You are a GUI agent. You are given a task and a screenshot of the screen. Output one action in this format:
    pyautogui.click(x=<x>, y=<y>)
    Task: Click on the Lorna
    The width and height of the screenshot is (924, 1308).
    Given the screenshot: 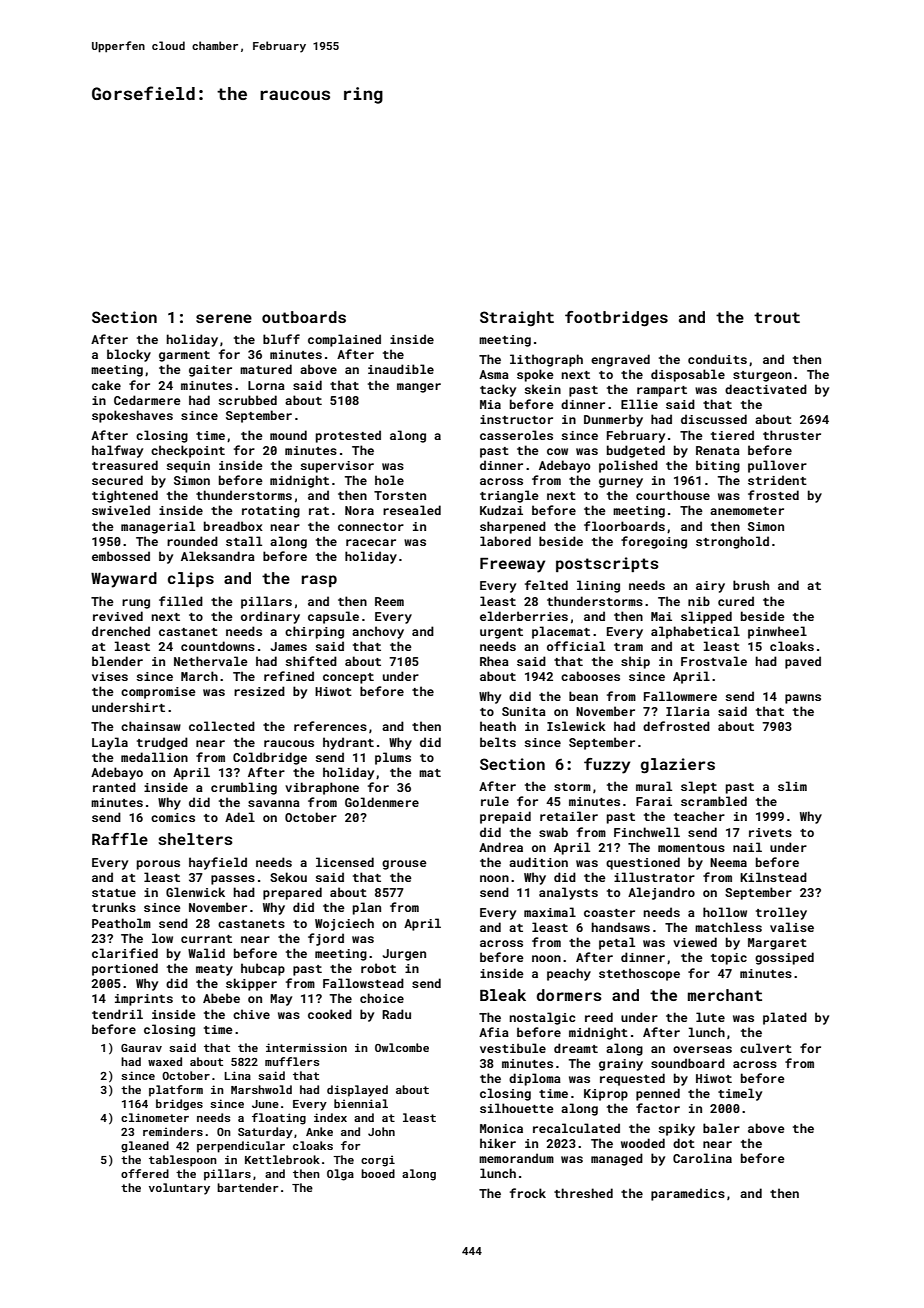 What is the action you would take?
    pyautogui.click(x=266, y=385)
